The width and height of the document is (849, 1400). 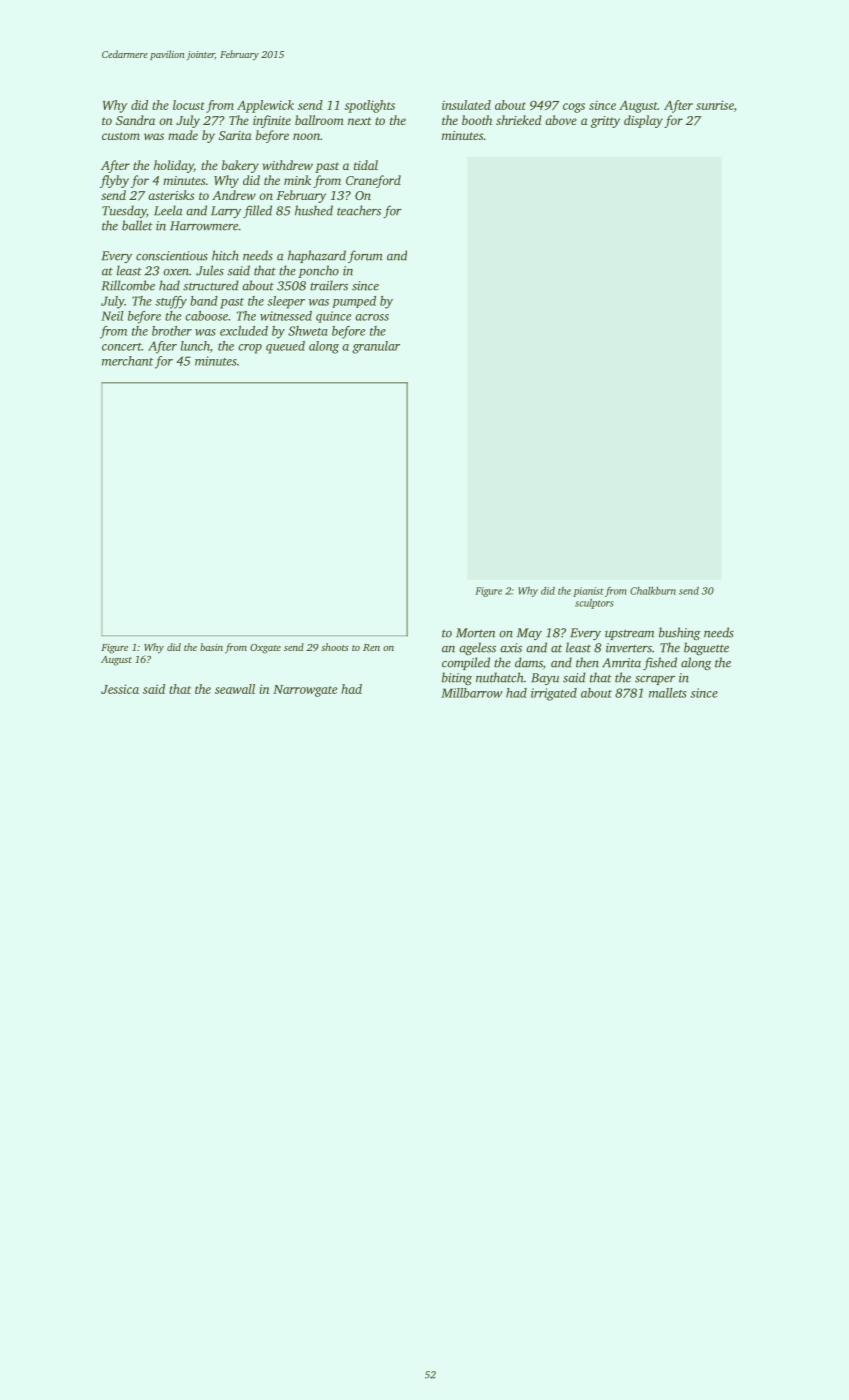 What do you see at coordinates (372, 317) in the document?
I see `across` at bounding box center [372, 317].
